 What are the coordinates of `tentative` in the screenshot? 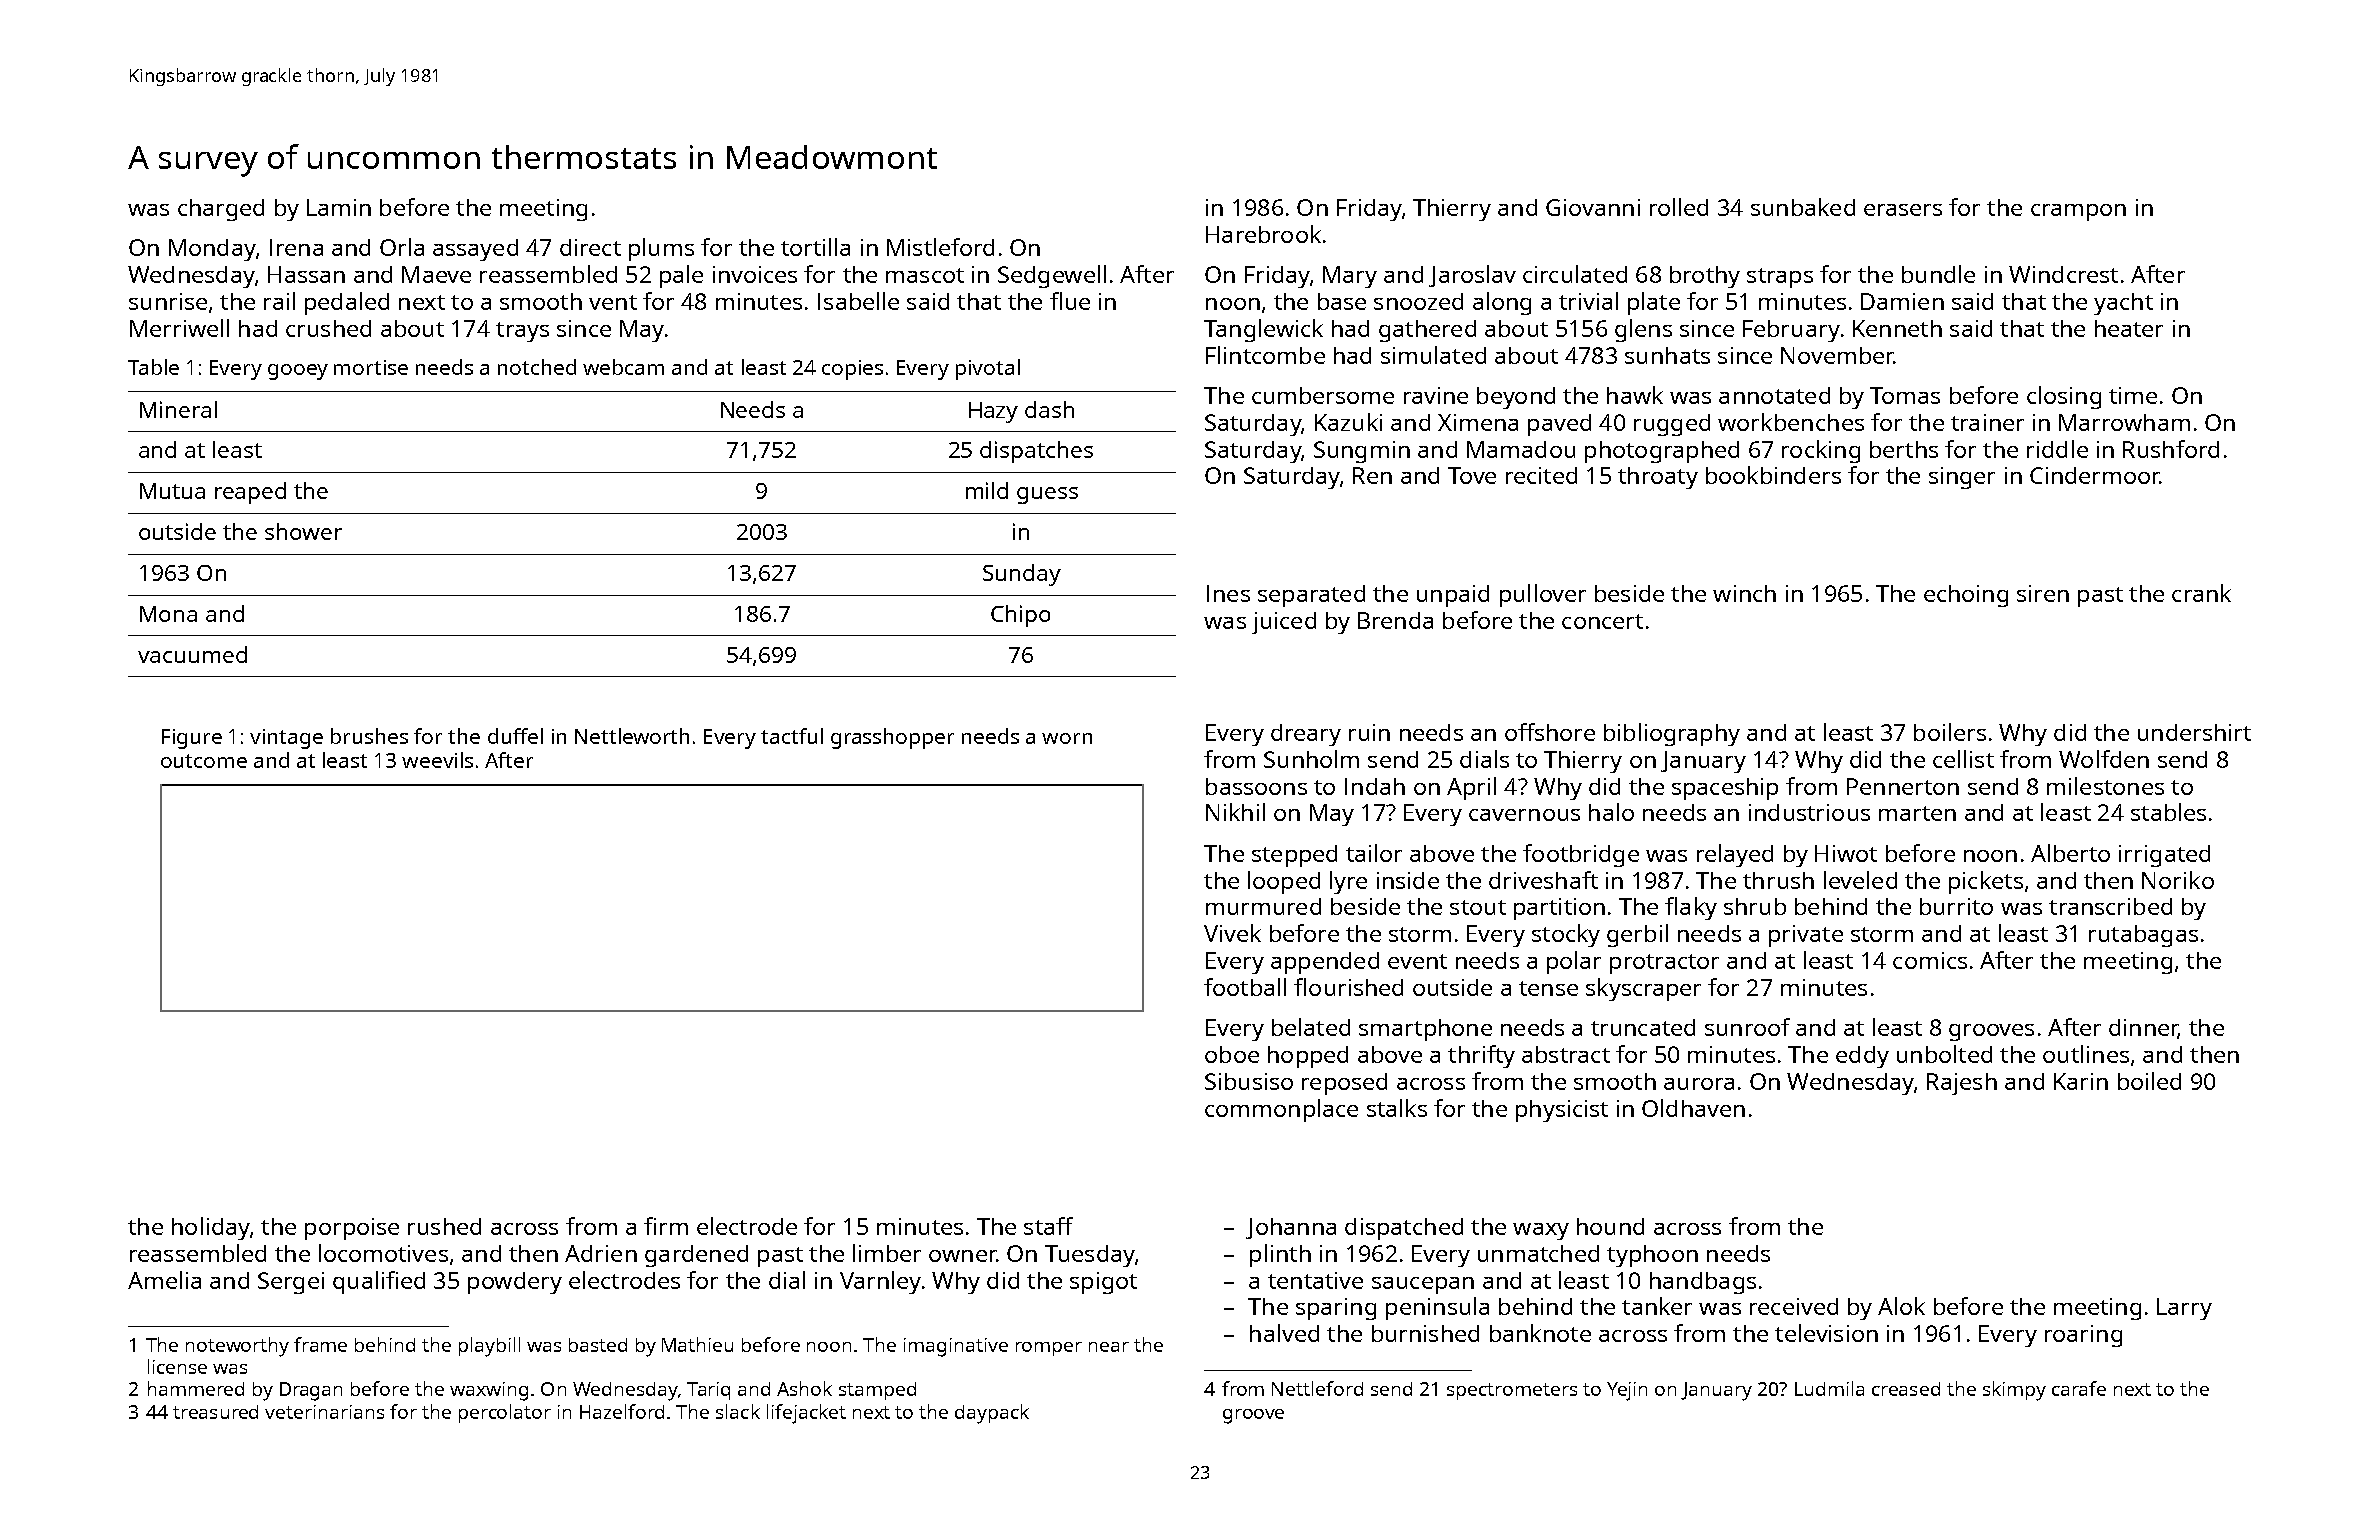 It's located at (1315, 1280).
